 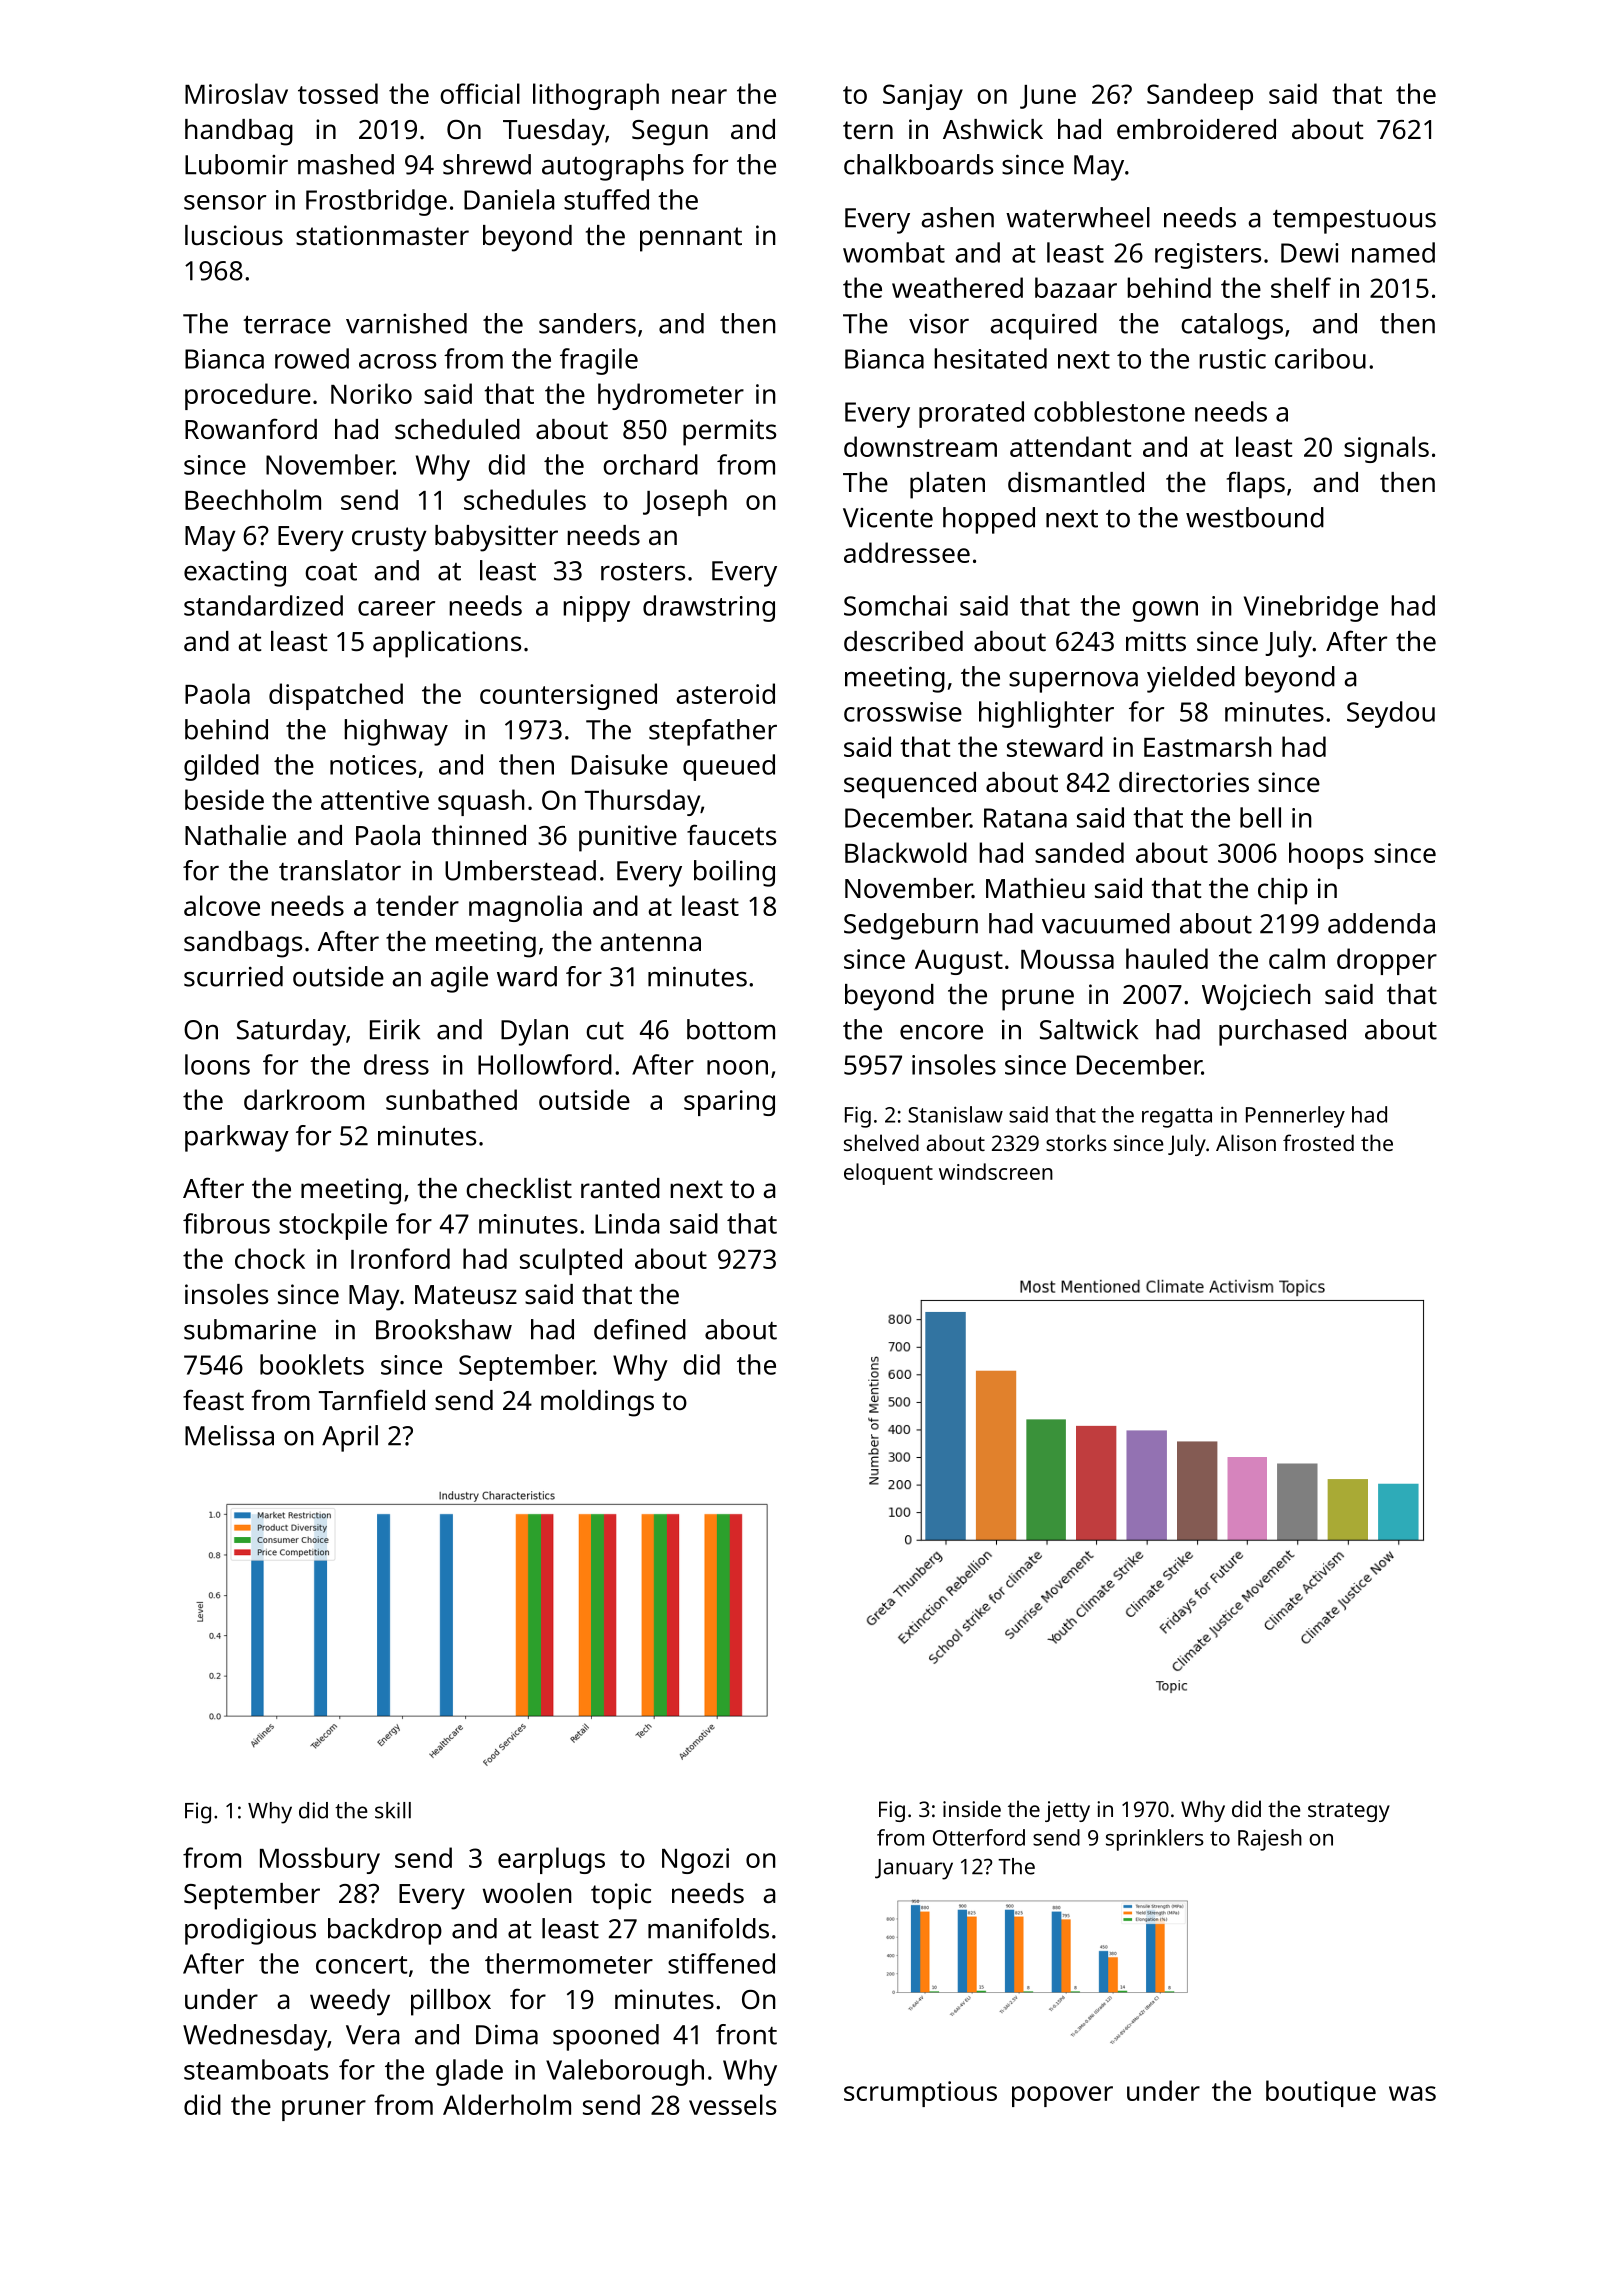 What do you see at coordinates (691, 239) in the page?
I see `pennant` at bounding box center [691, 239].
